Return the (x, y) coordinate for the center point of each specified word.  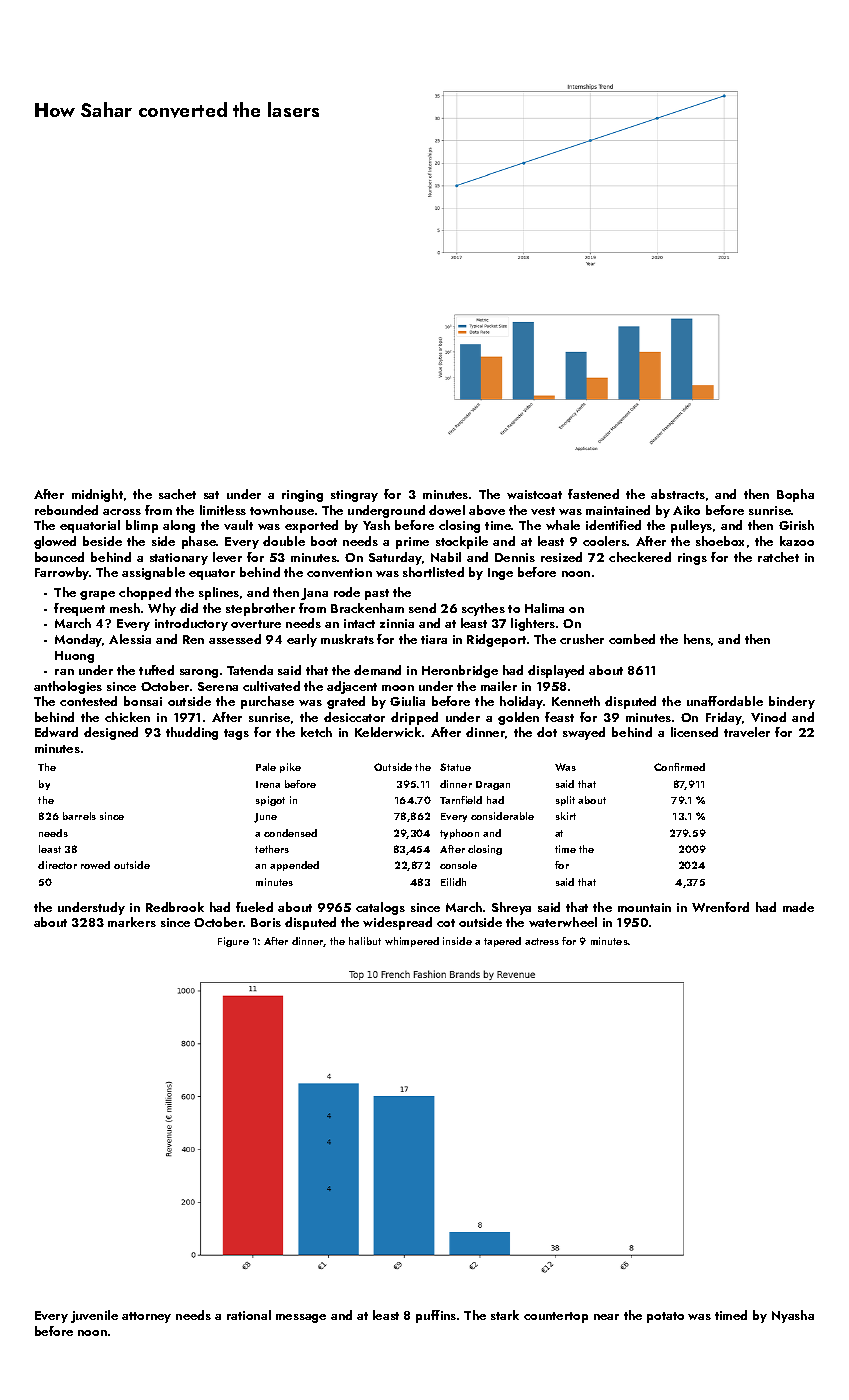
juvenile (94, 1316)
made (798, 907)
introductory (191, 624)
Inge (500, 574)
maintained (618, 510)
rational (249, 1315)
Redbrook (175, 907)
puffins (436, 1316)
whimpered (412, 942)
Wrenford (720, 907)
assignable (153, 573)
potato (665, 1317)
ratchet (778, 557)
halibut (365, 941)
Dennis (515, 557)
